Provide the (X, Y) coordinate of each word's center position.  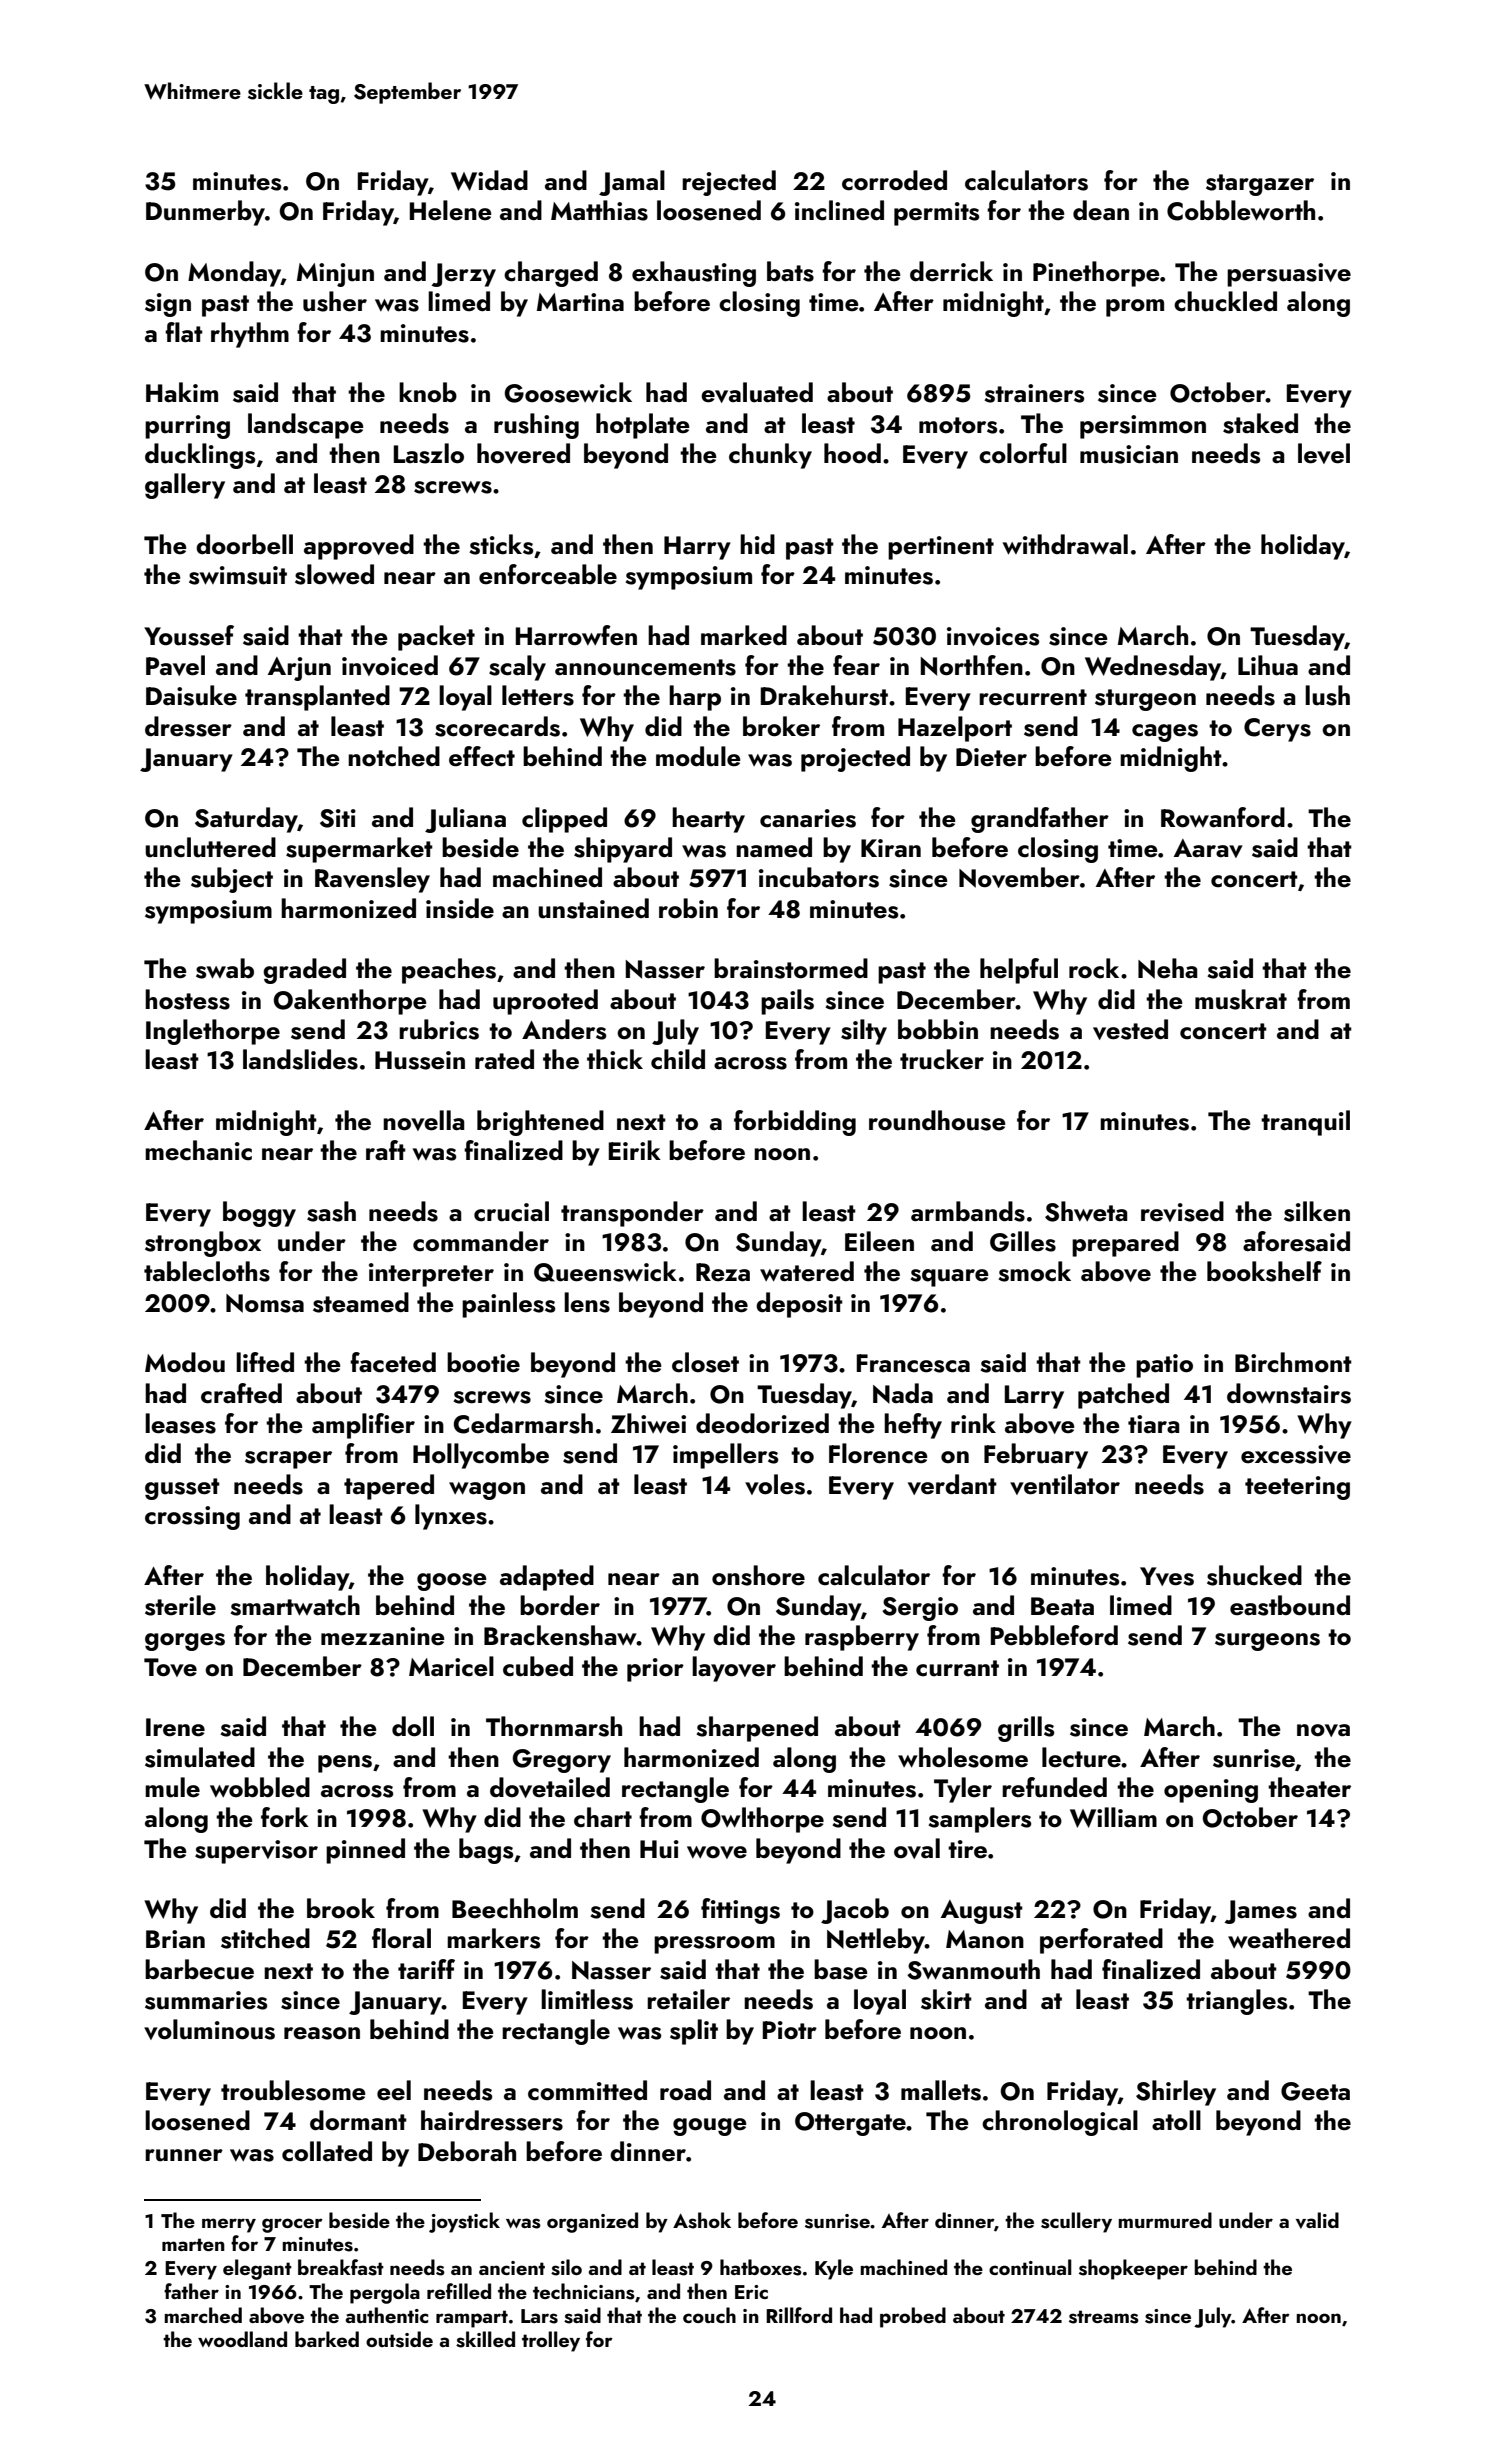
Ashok (702, 2220)
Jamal (632, 183)
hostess (187, 999)
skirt (946, 1999)
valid (1317, 2220)
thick (615, 1059)
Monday (234, 274)
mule (172, 1787)
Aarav (1208, 848)
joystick (464, 2222)
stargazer (1260, 185)
